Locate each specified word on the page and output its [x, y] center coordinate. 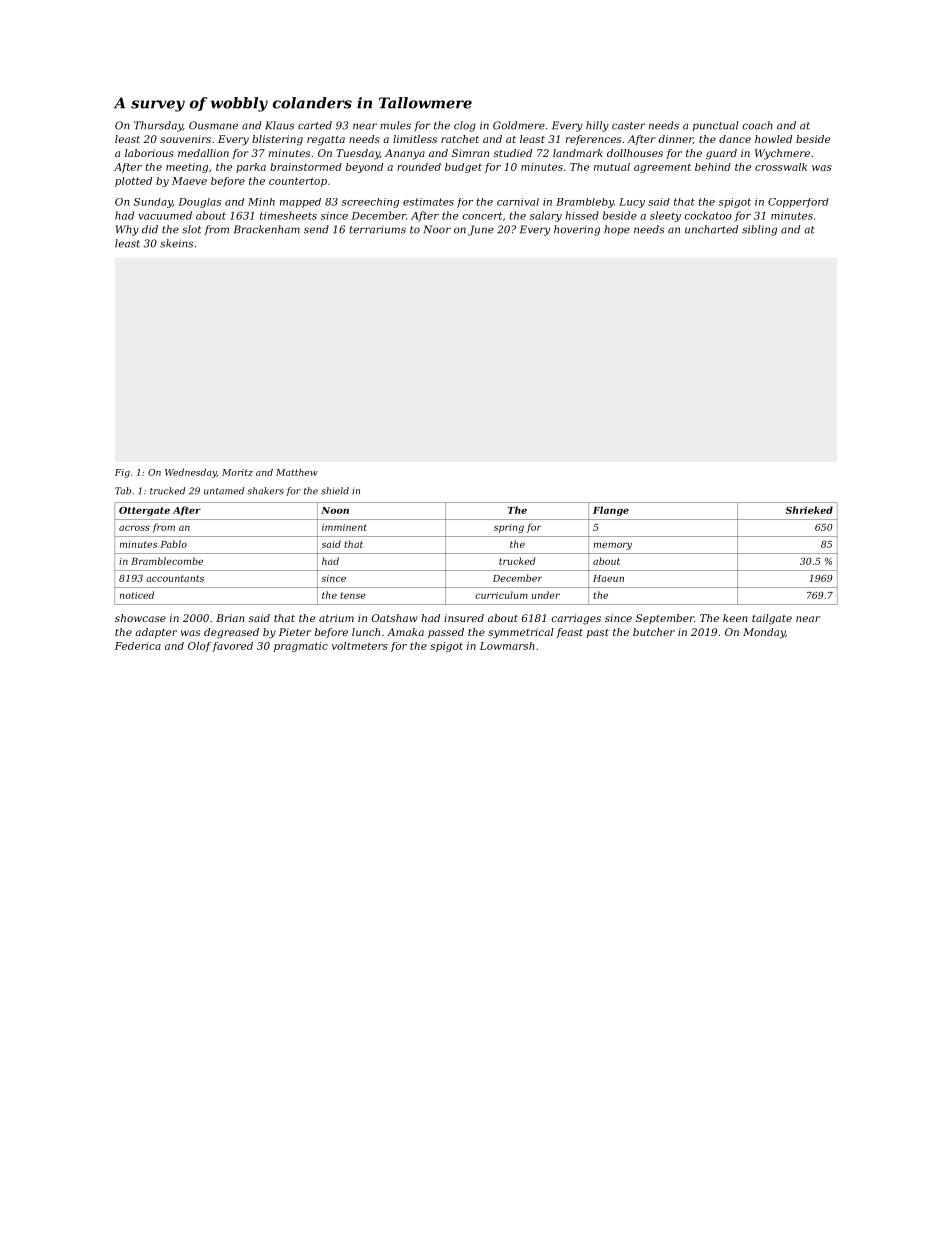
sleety [665, 216]
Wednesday [191, 473]
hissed [582, 215]
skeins [176, 243]
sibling [759, 230]
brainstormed [306, 167]
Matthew [297, 472]
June [481, 230]
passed [446, 633]
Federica [138, 646]
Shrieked [809, 510]
